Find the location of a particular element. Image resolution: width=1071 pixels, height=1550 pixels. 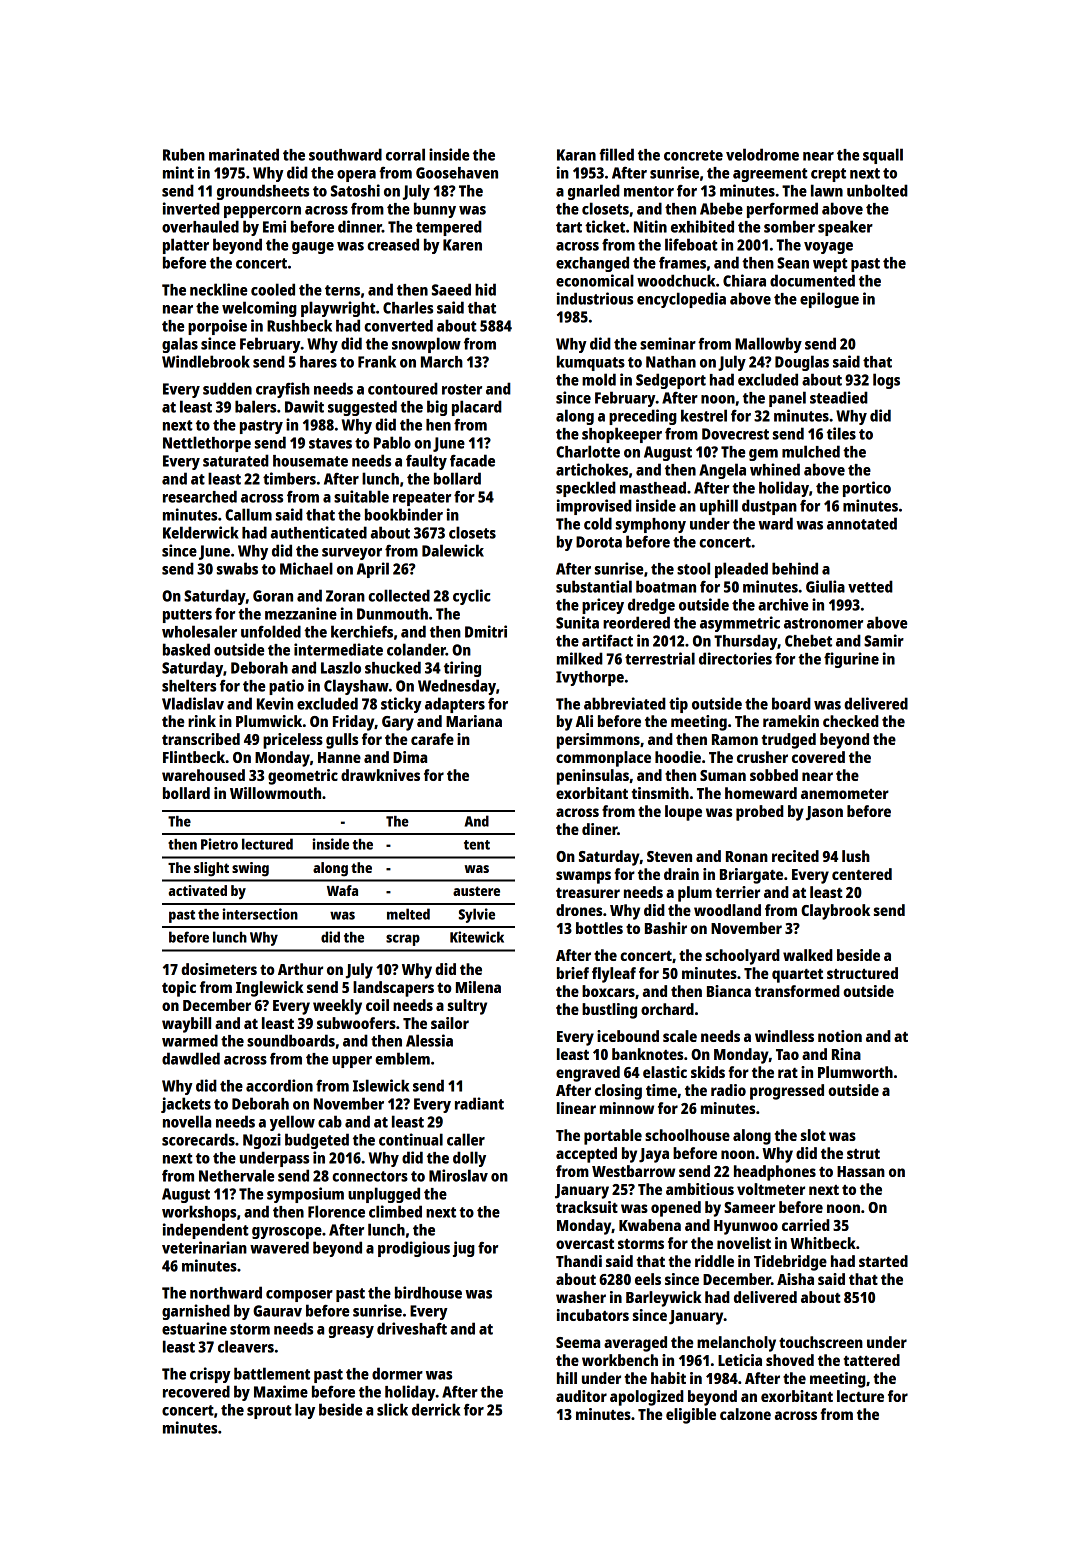

dawdled is located at coordinates (191, 1058).
